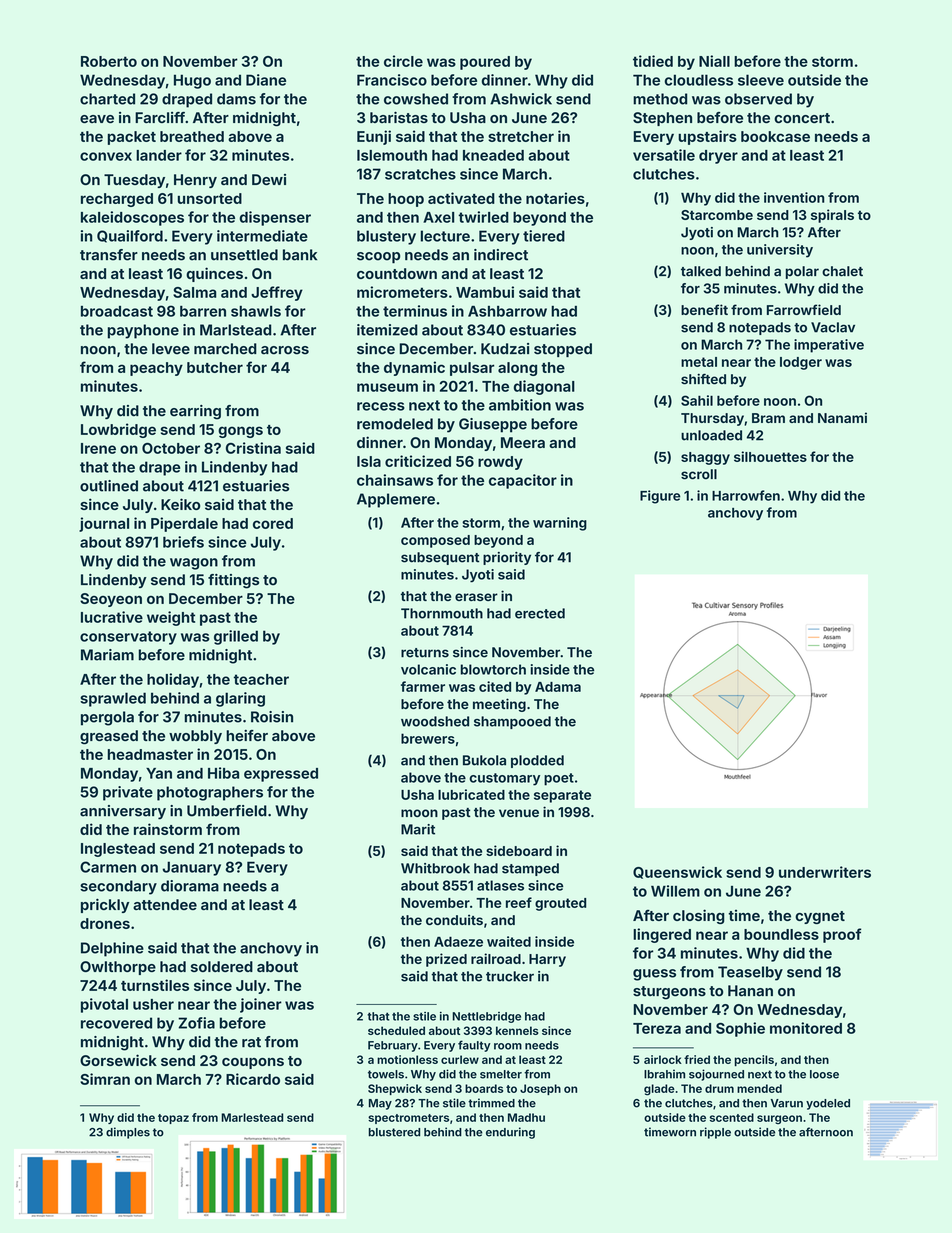  I want to click on shawls, so click(256, 311).
